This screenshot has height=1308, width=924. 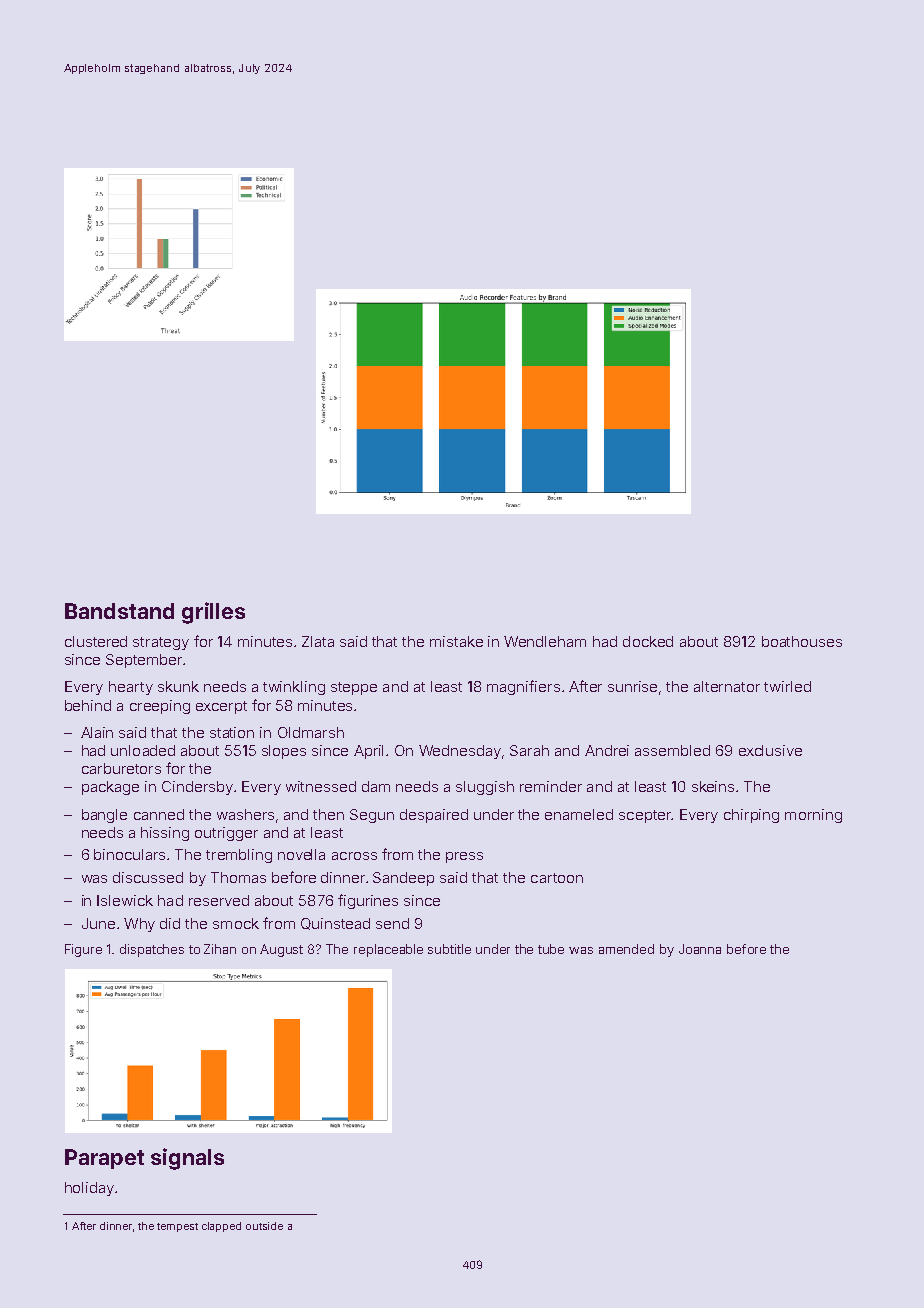 I want to click on skeins, so click(x=713, y=786).
